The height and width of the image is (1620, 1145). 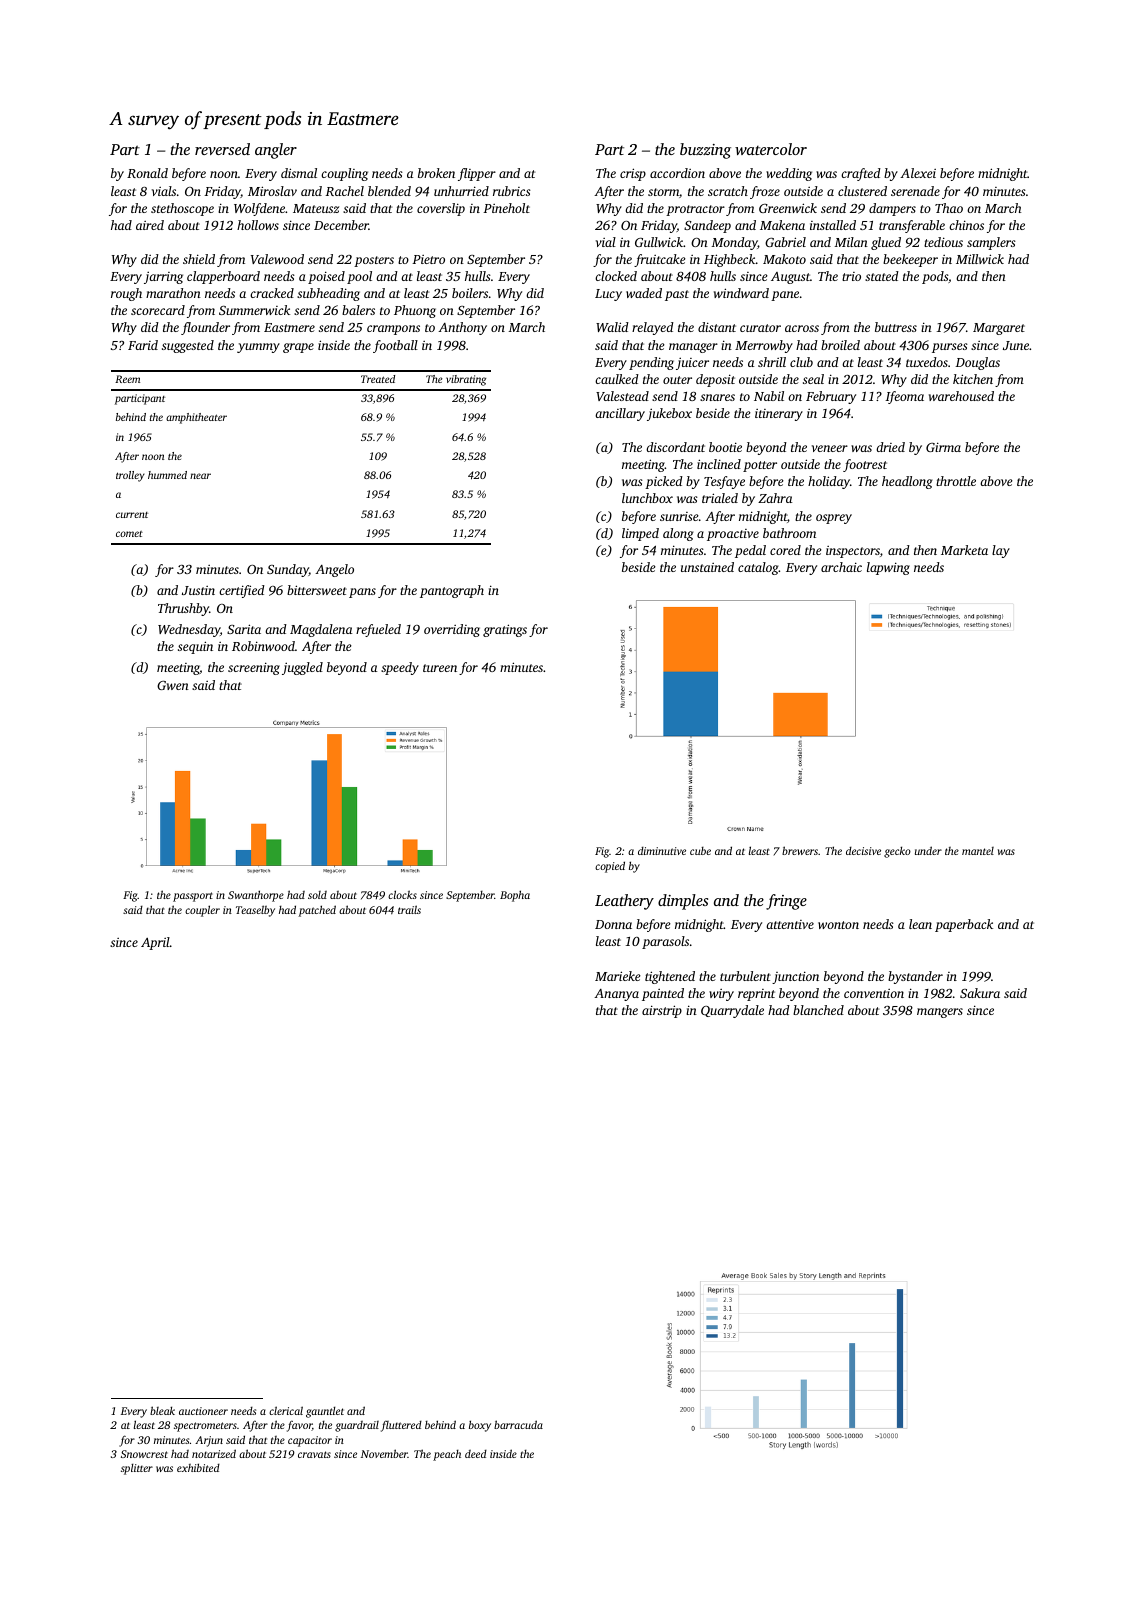 I want to click on barracuda, so click(x=518, y=1424).
